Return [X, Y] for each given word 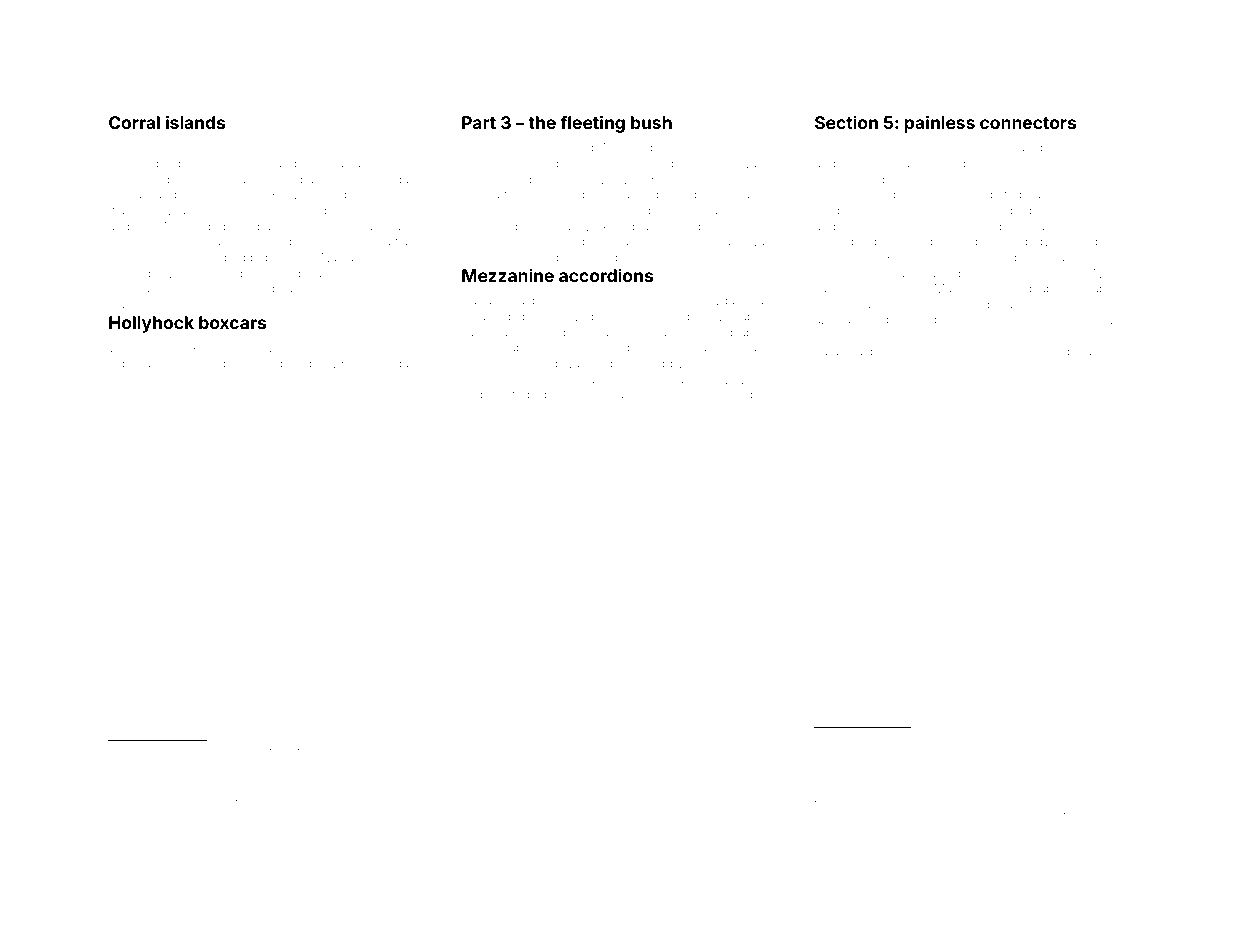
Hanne [133, 814]
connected [206, 751]
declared [1053, 739]
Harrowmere [267, 347]
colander [960, 351]
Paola [345, 163]
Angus [221, 365]
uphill [983, 242]
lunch [477, 379]
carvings [641, 197]
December [738, 394]
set [1116, 352]
